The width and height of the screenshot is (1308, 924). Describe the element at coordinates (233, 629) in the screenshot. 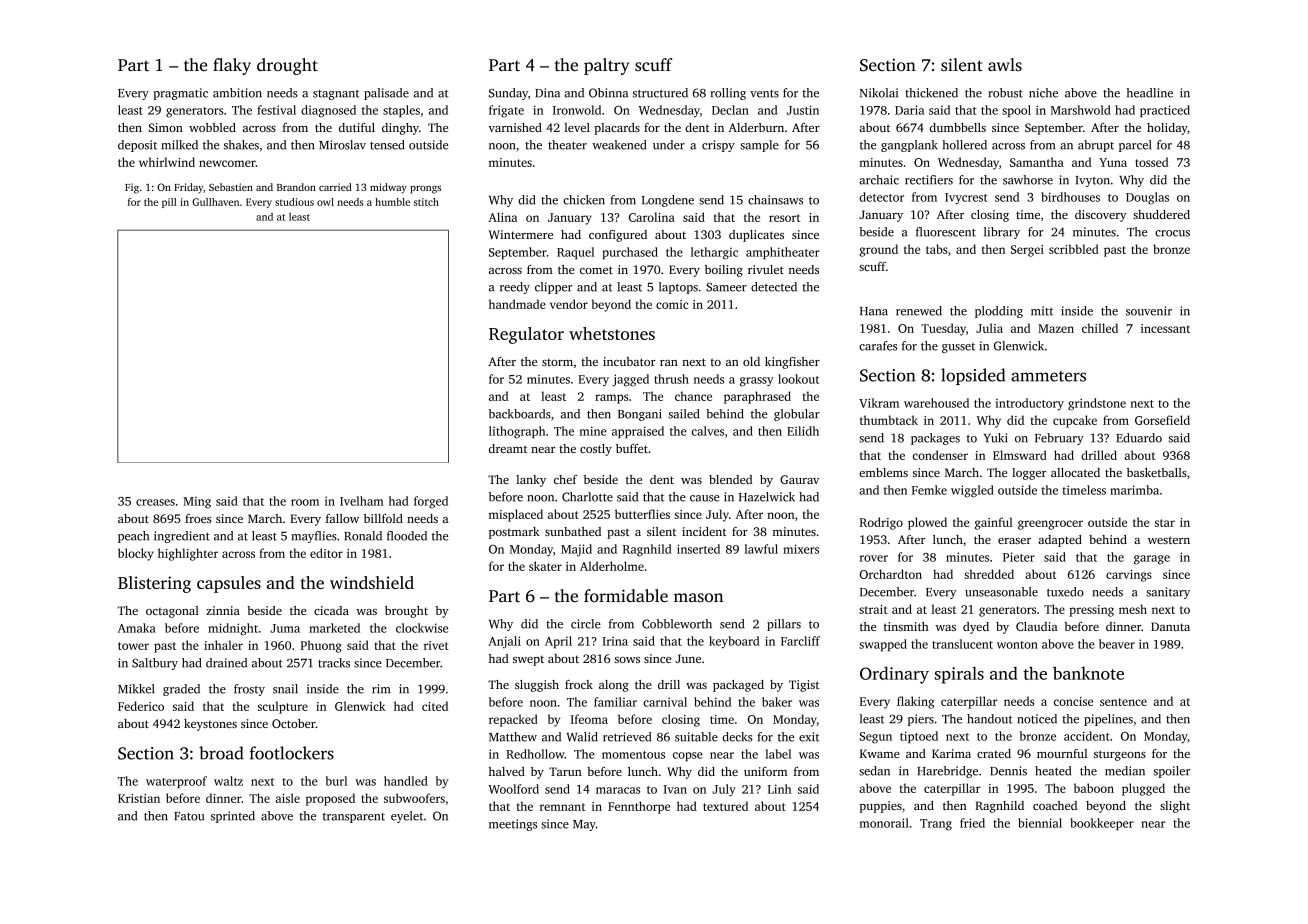

I see `midnight` at that location.
